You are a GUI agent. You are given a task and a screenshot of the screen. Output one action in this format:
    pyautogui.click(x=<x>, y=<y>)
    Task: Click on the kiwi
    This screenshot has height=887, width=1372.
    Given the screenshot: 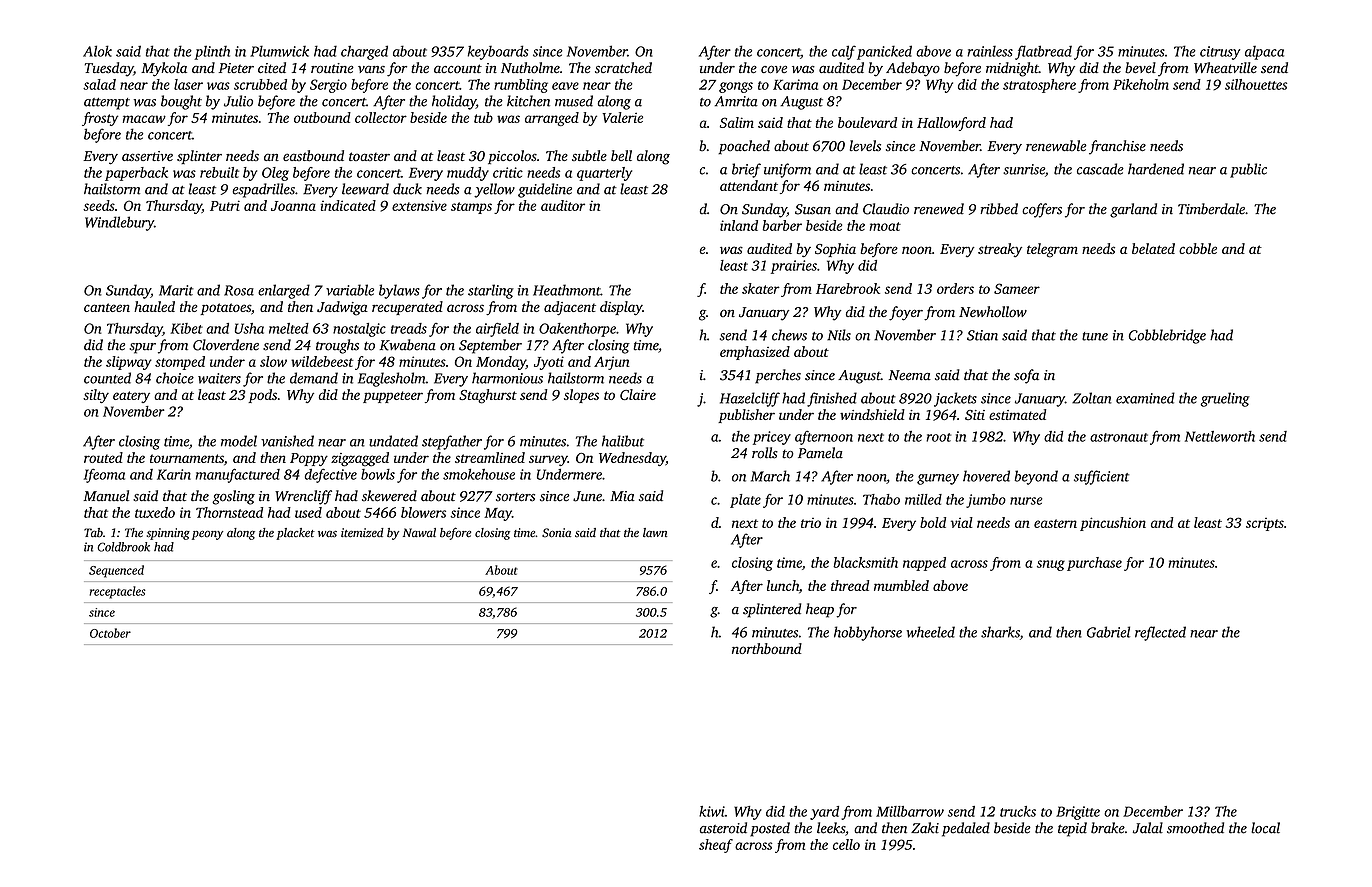 What is the action you would take?
    pyautogui.click(x=712, y=811)
